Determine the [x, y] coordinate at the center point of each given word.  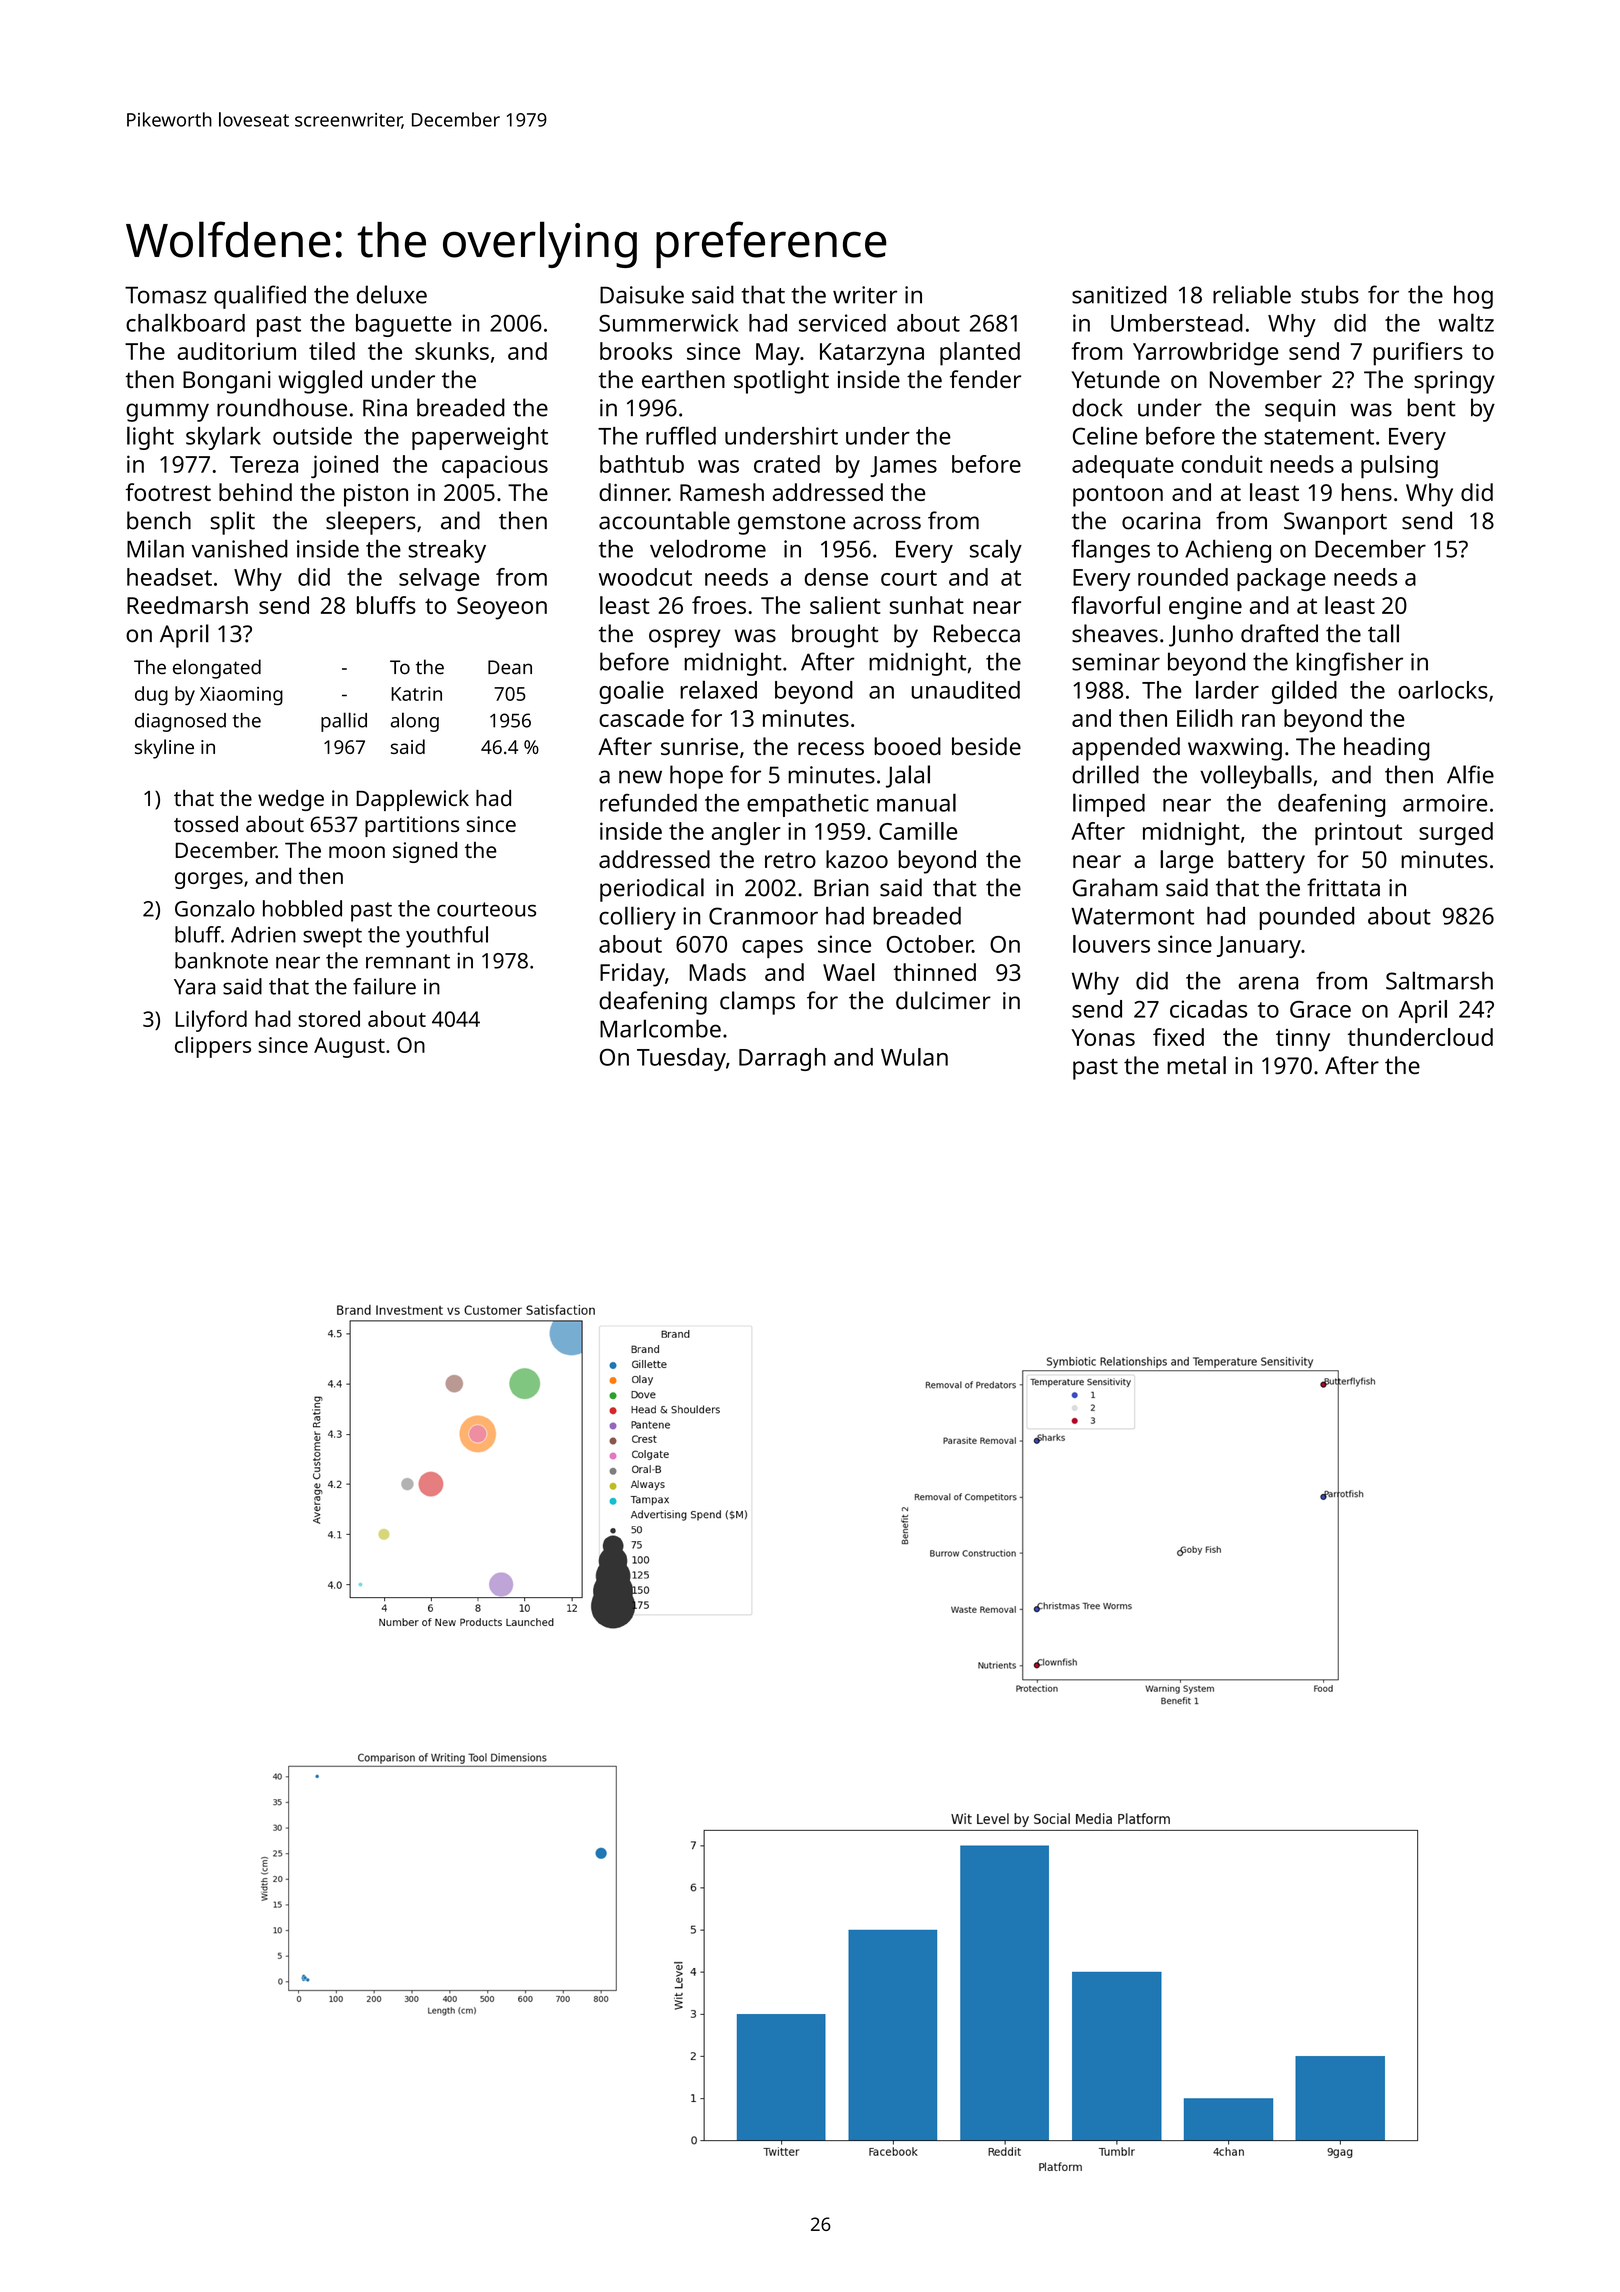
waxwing [1235, 749]
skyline [164, 749]
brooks [636, 351]
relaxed [718, 689]
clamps [757, 1003]
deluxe [392, 294]
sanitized [1119, 294]
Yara [194, 987]
